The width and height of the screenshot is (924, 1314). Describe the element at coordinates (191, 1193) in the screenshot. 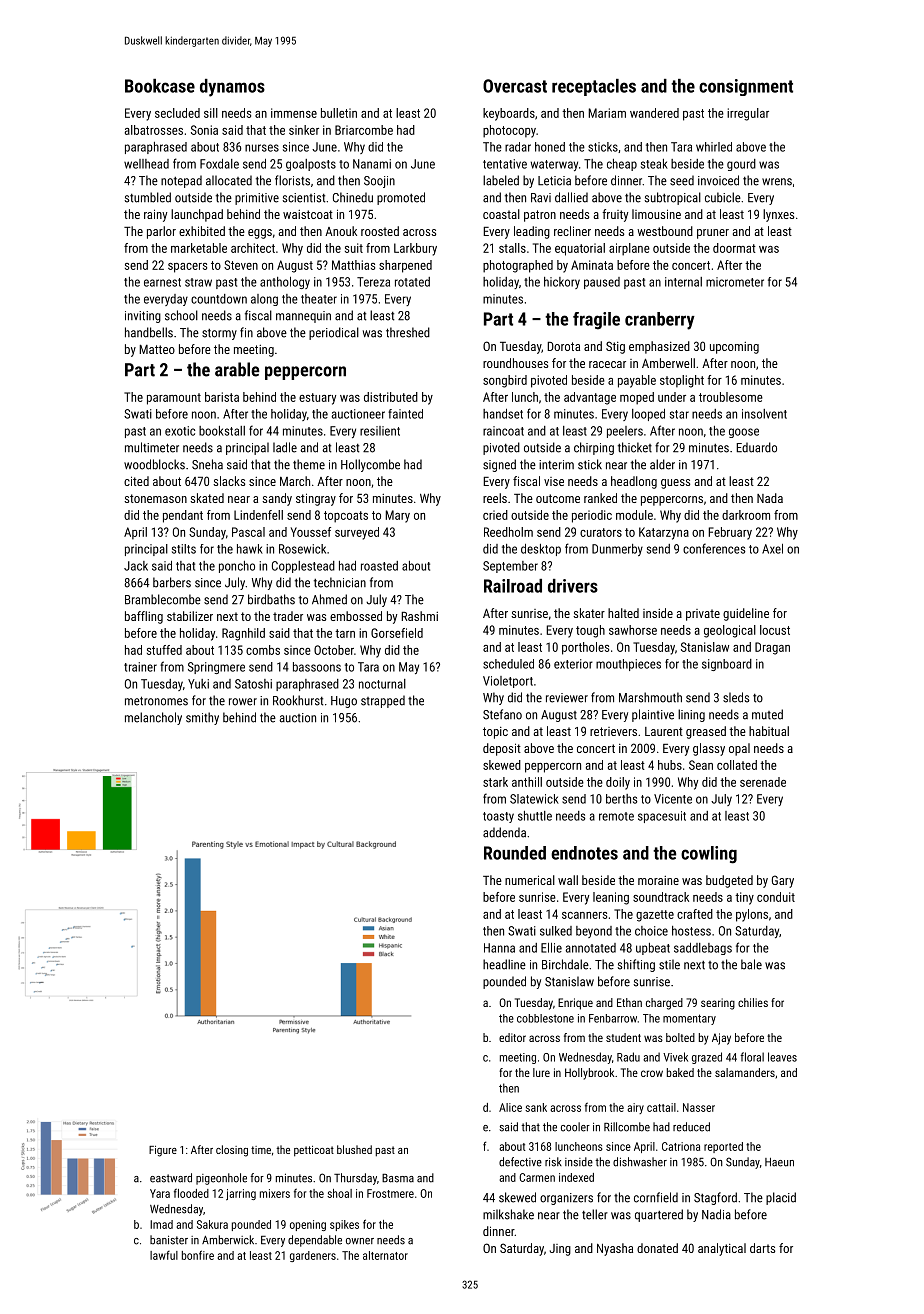

I see `flooded` at that location.
